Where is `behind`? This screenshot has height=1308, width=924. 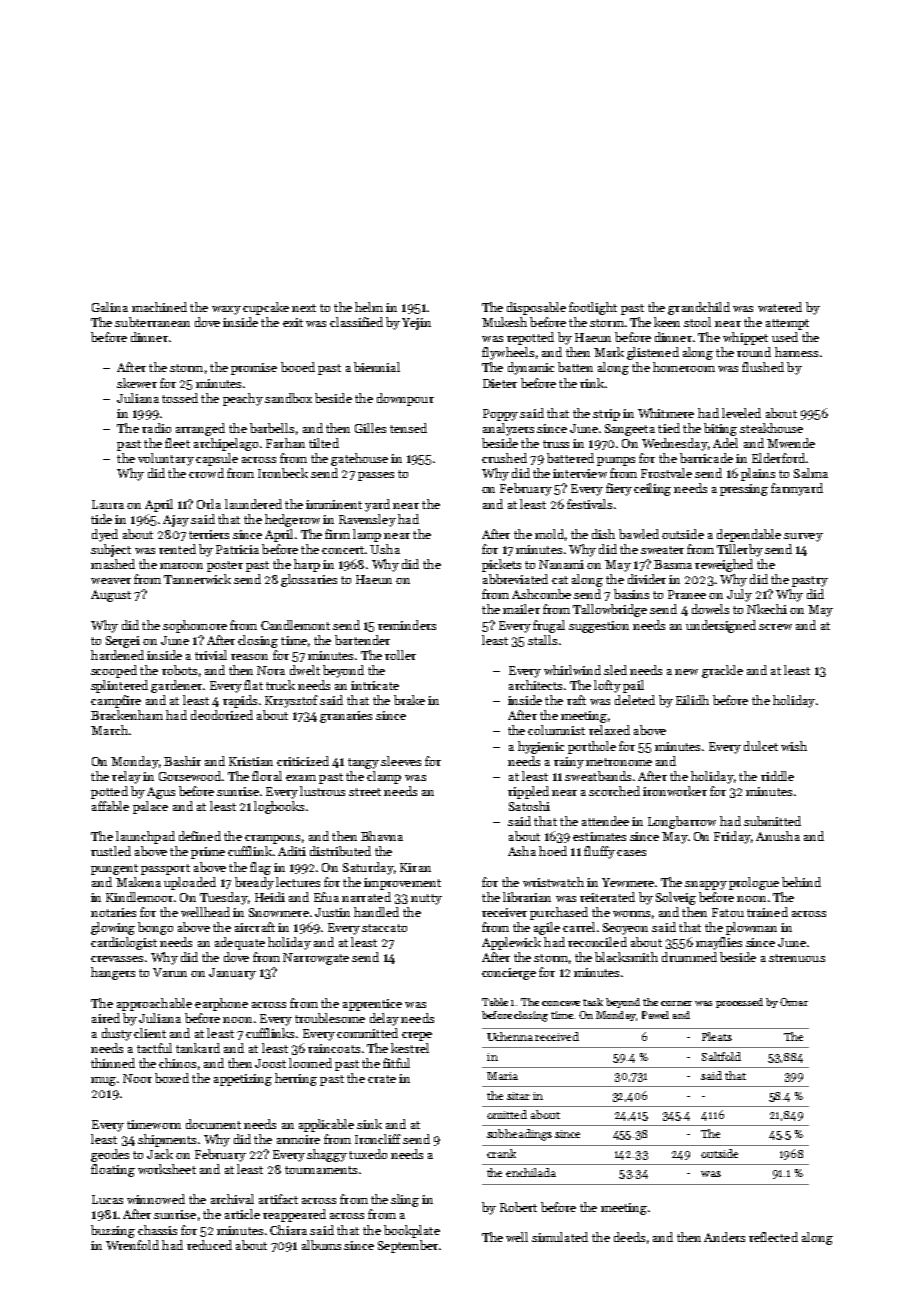
behind is located at coordinates (801, 882).
